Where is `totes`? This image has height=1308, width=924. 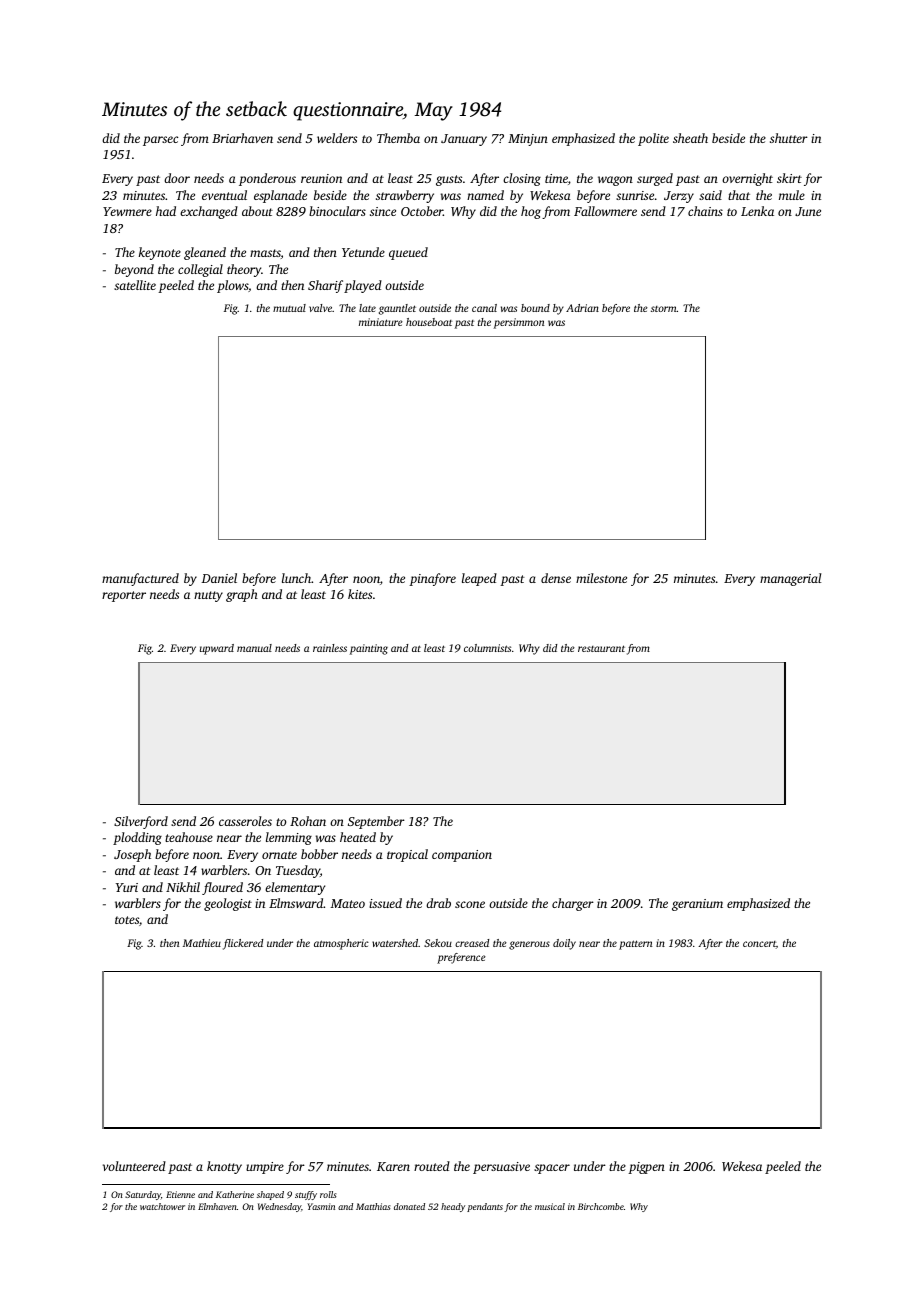
totes is located at coordinates (127, 920).
